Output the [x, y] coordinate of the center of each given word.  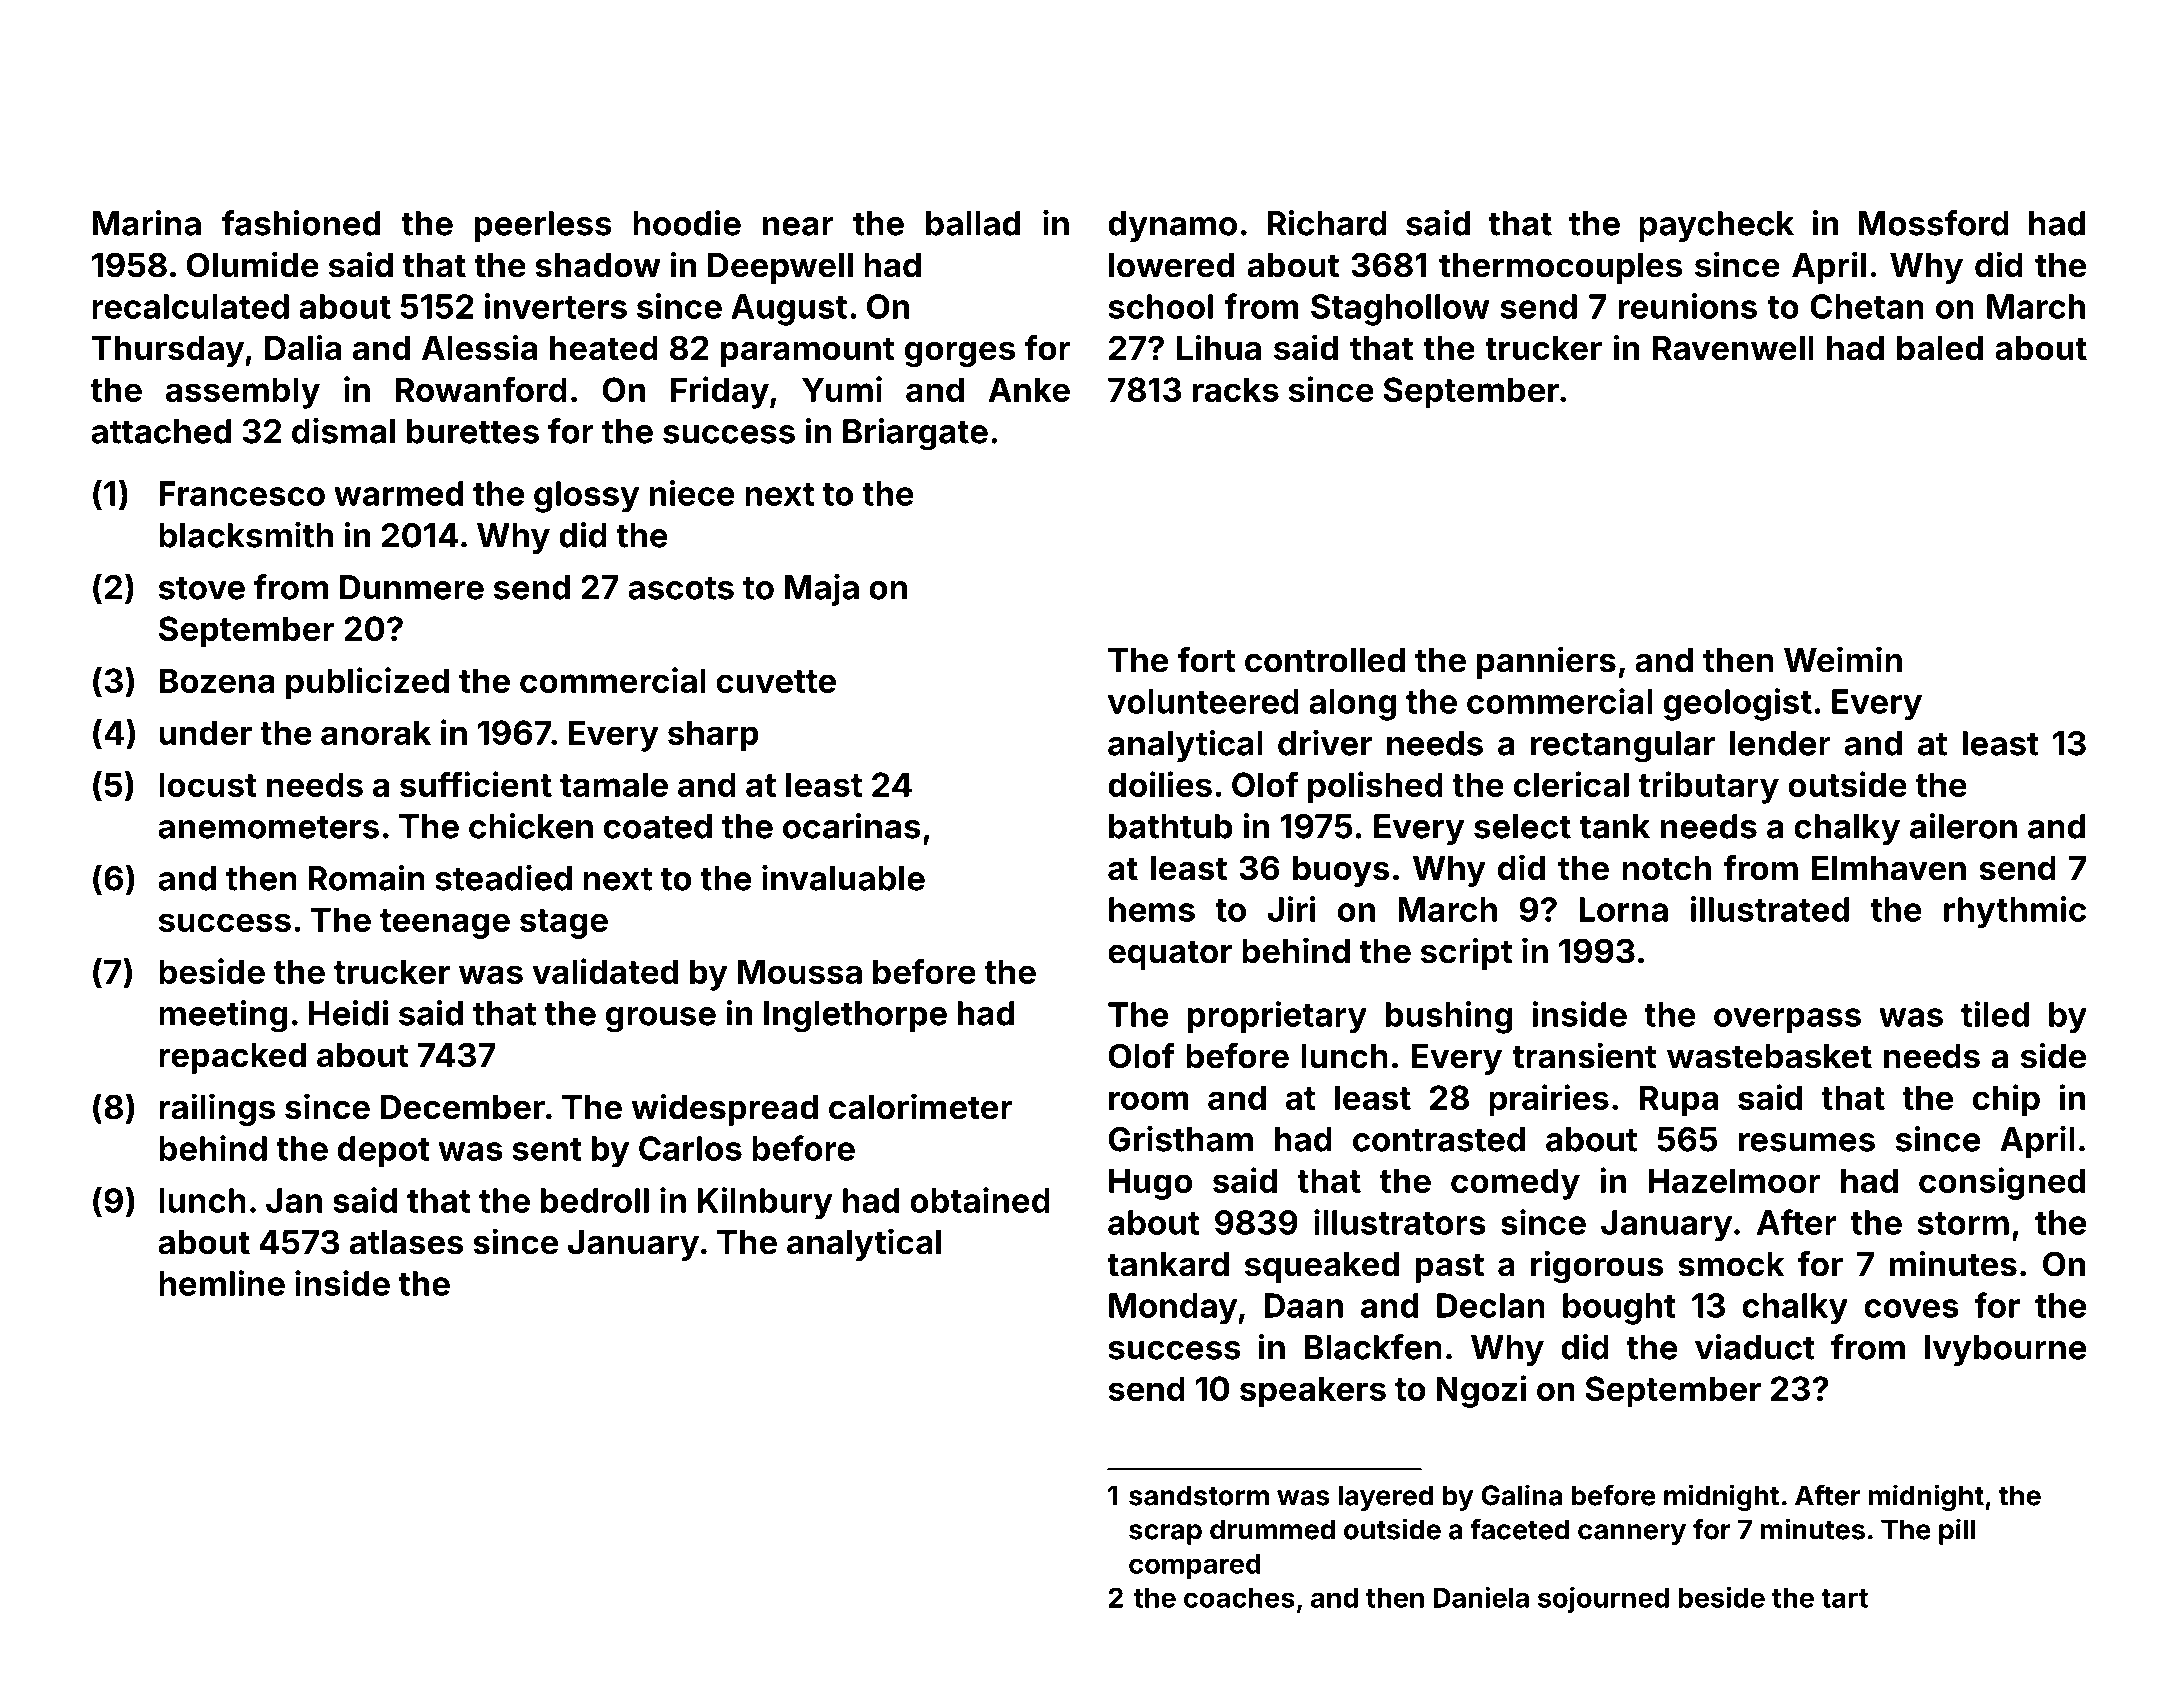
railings [217, 1109]
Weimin [1843, 659]
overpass [1787, 1020]
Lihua [1219, 347]
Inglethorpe [855, 1017]
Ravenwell [1733, 348]
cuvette [776, 681]
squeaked [1322, 1267]
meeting [223, 1016]
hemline [222, 1283]
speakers [1313, 1392]
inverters [556, 306]
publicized [367, 683]
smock [1731, 1264]
